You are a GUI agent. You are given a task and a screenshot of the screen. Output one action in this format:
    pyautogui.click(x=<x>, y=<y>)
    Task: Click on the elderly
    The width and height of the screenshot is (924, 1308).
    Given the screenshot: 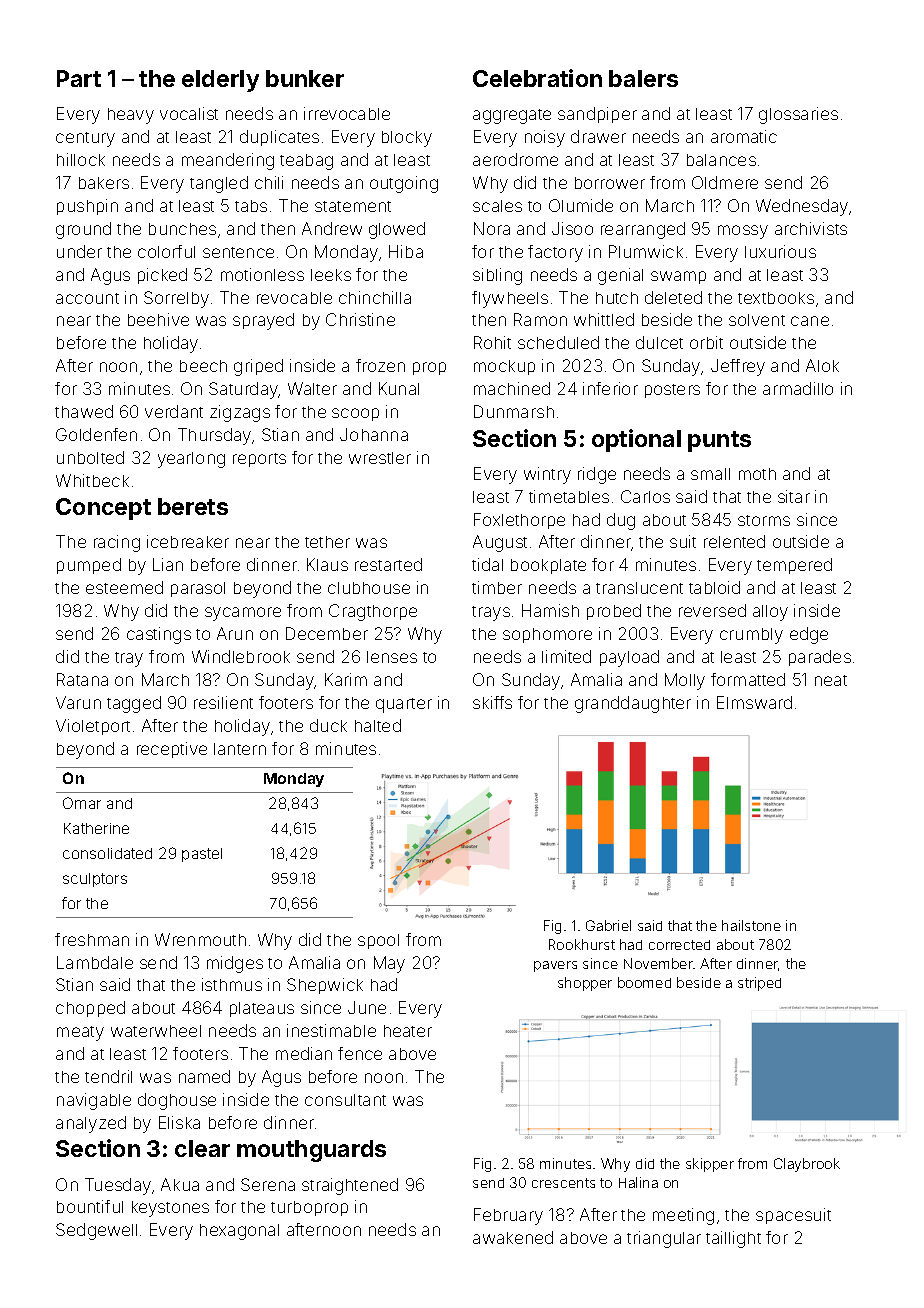 What is the action you would take?
    pyautogui.click(x=220, y=81)
